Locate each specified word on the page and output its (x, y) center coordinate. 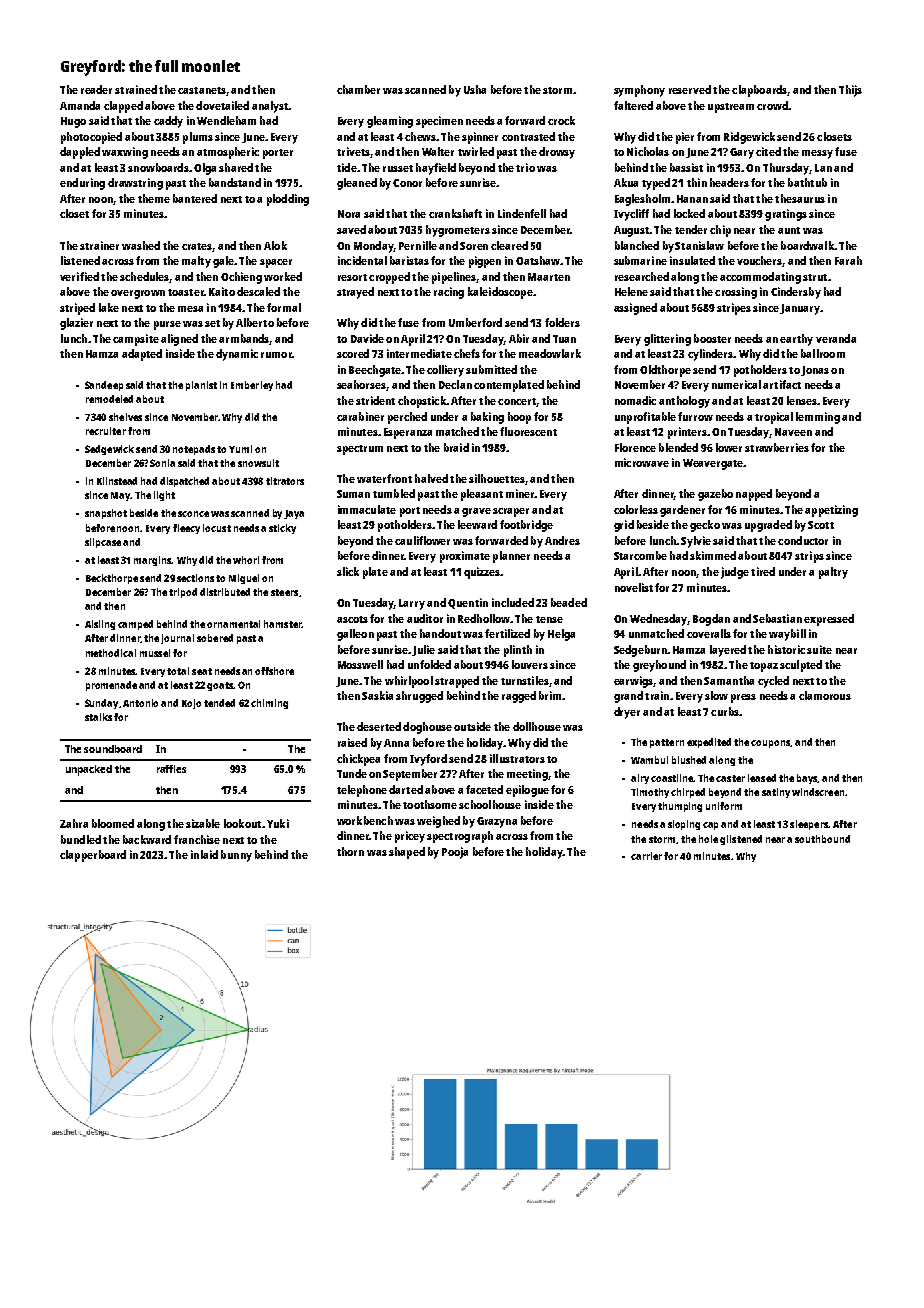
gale (223, 262)
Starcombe (640, 555)
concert (517, 401)
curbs (725, 711)
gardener (682, 511)
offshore (274, 671)
